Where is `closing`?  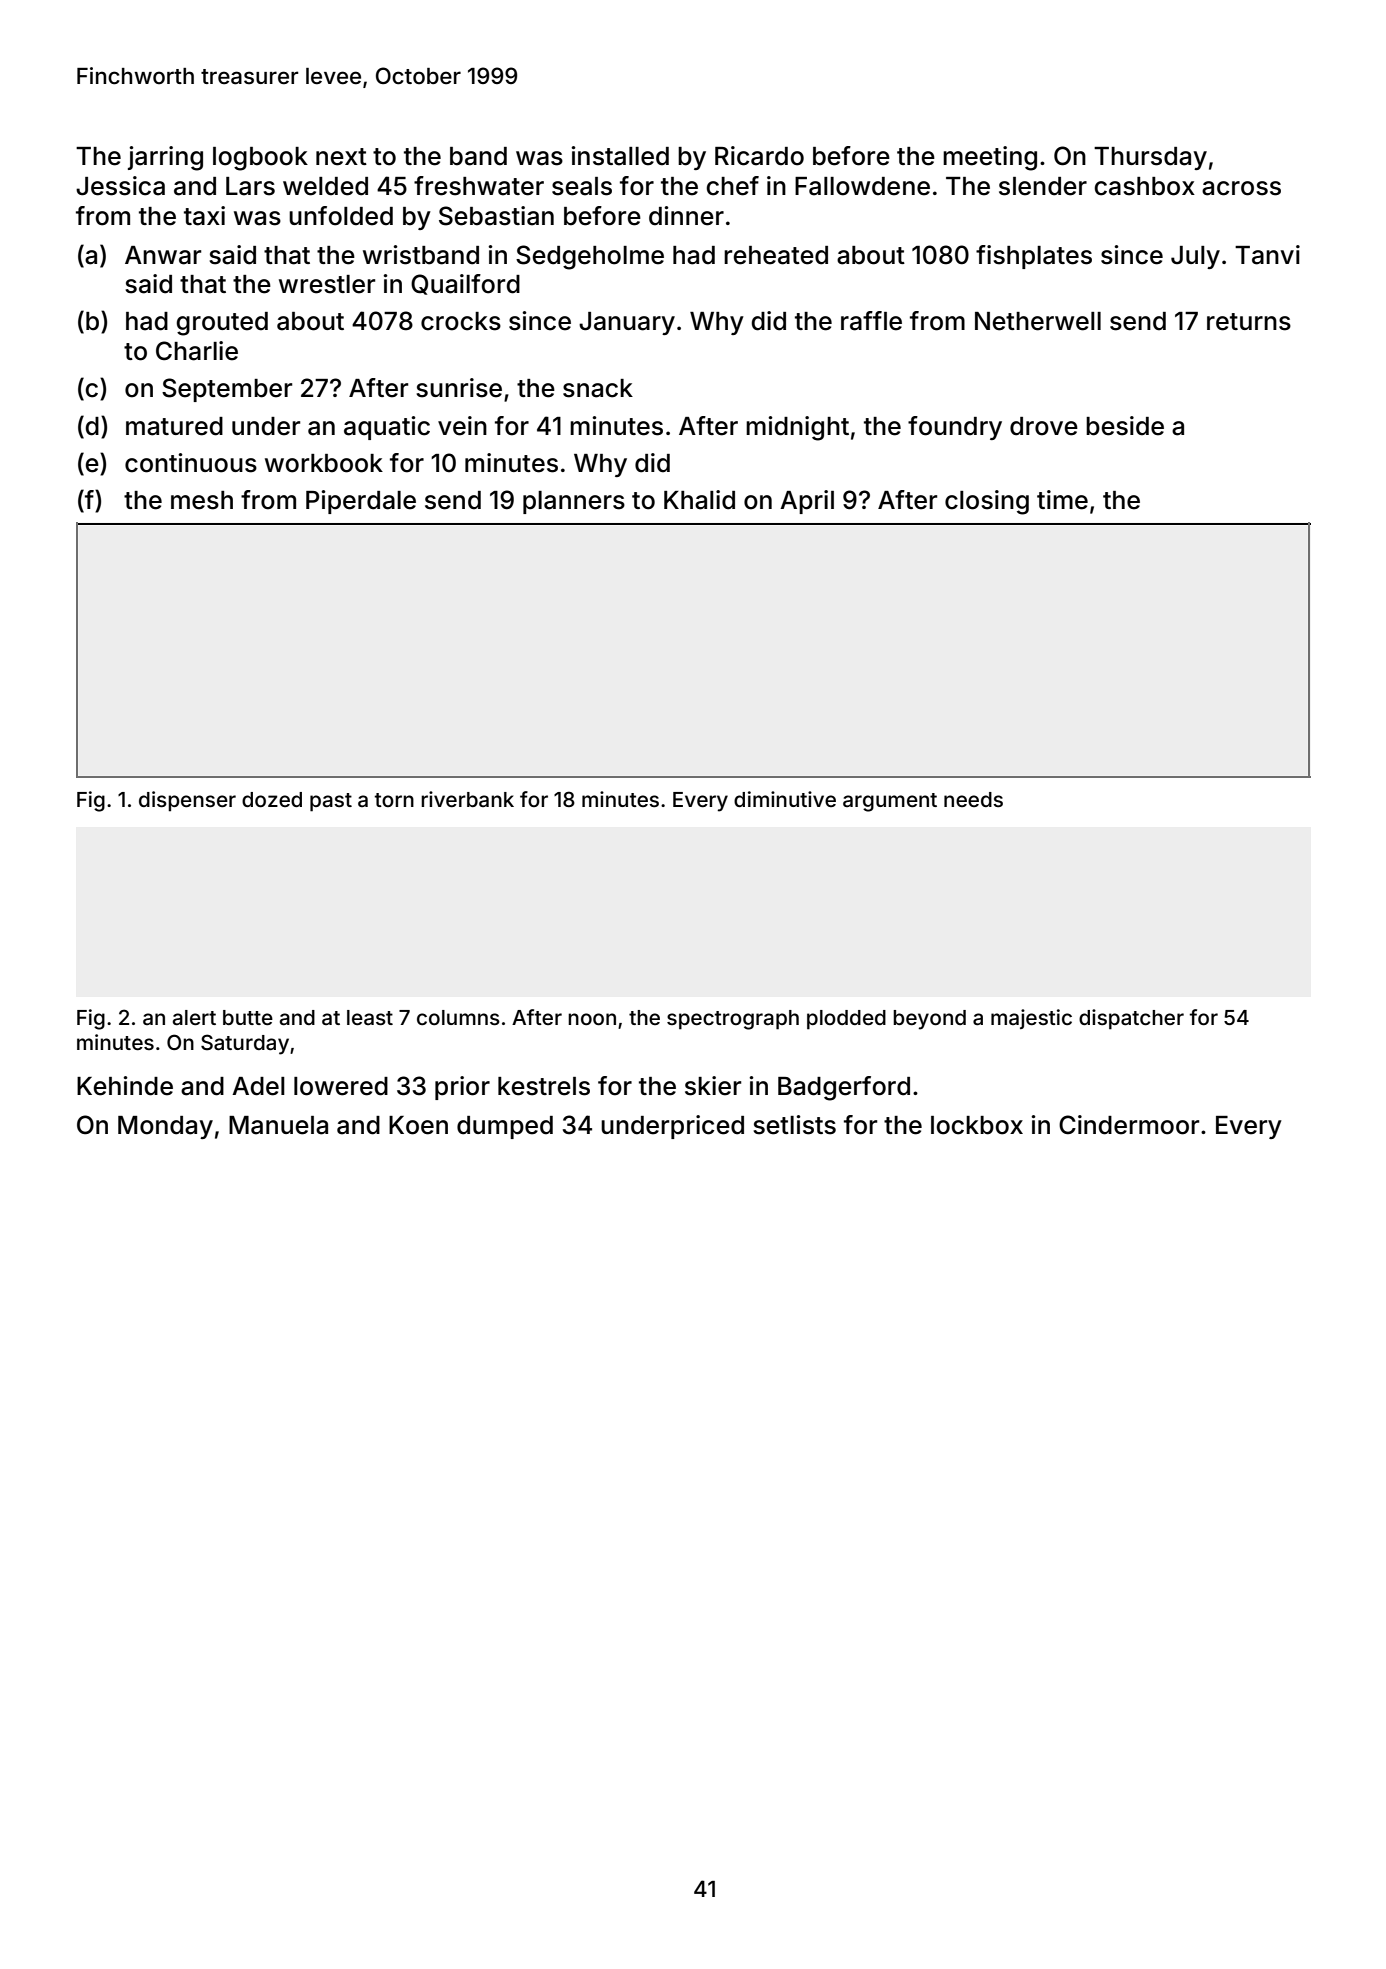
closing is located at coordinates (987, 502).
